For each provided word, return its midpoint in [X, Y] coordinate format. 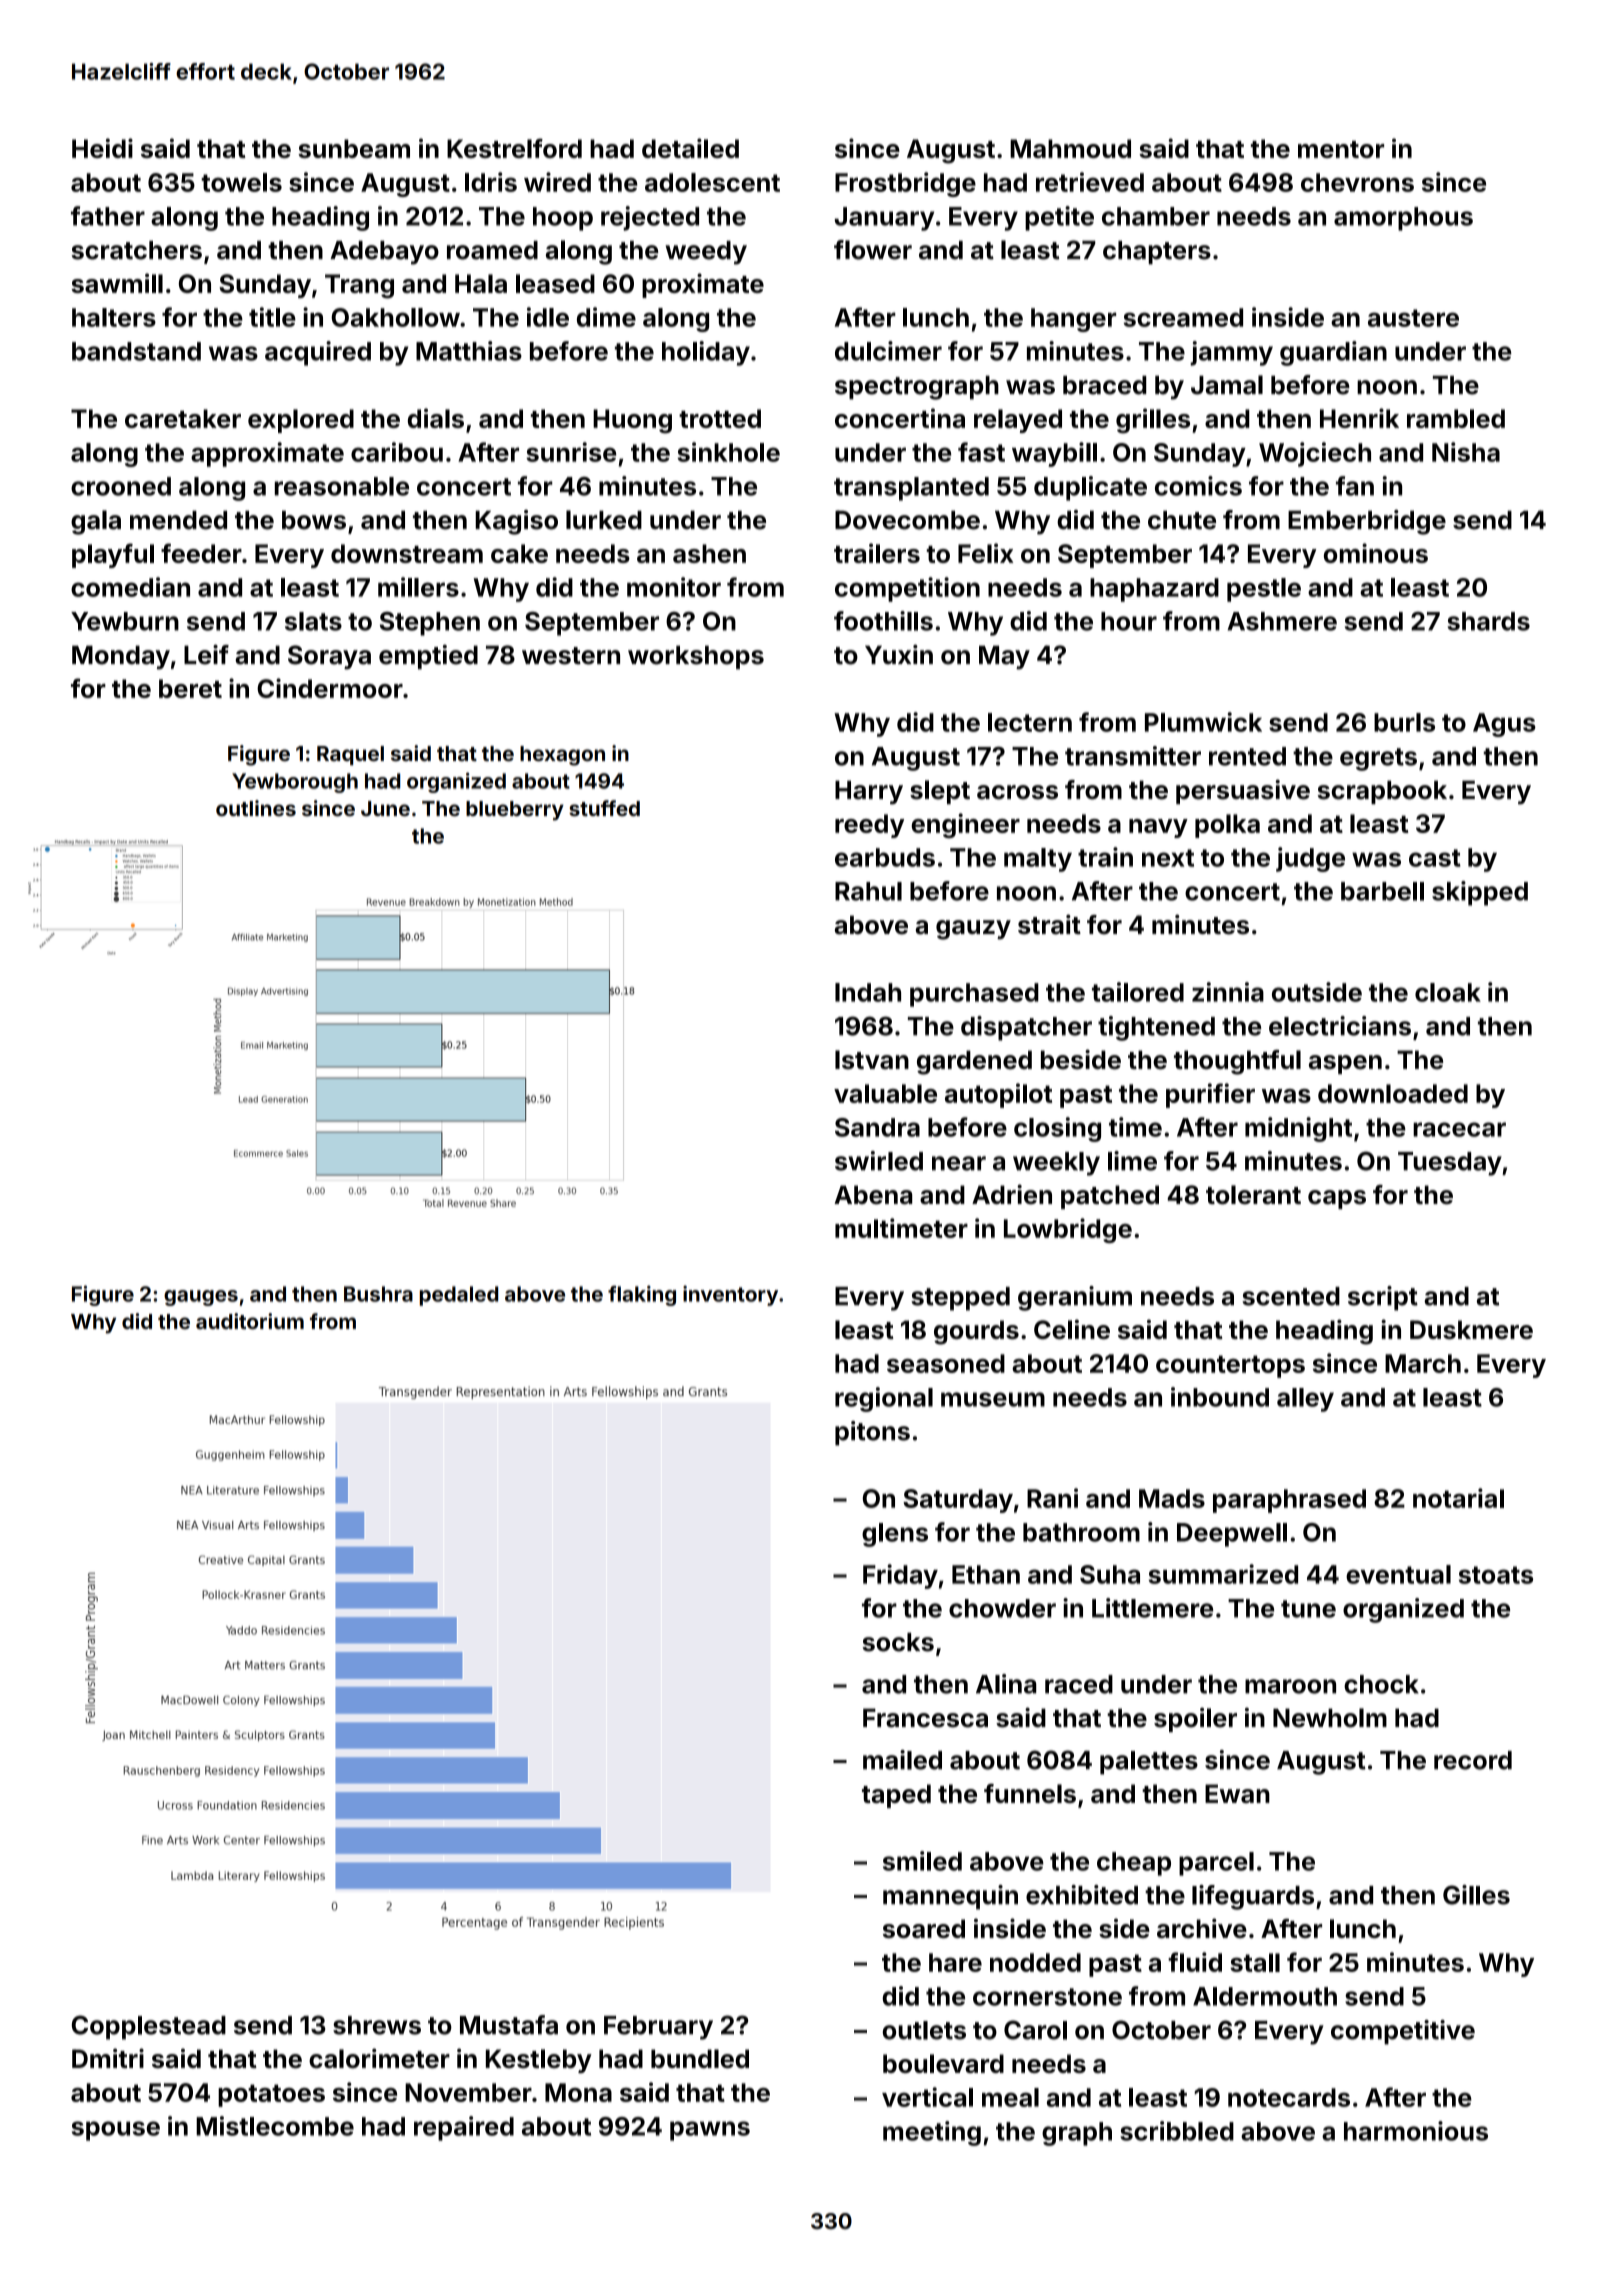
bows [314, 520]
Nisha [1466, 452]
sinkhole [728, 452]
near [959, 1163]
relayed [1018, 421]
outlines [256, 808]
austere [1413, 318]
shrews [377, 2025]
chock [1381, 1684]
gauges [201, 1298]
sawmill [117, 283]
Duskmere [1471, 1329]
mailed [902, 1760]
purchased [974, 995]
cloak [1448, 992]
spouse [116, 2131]
